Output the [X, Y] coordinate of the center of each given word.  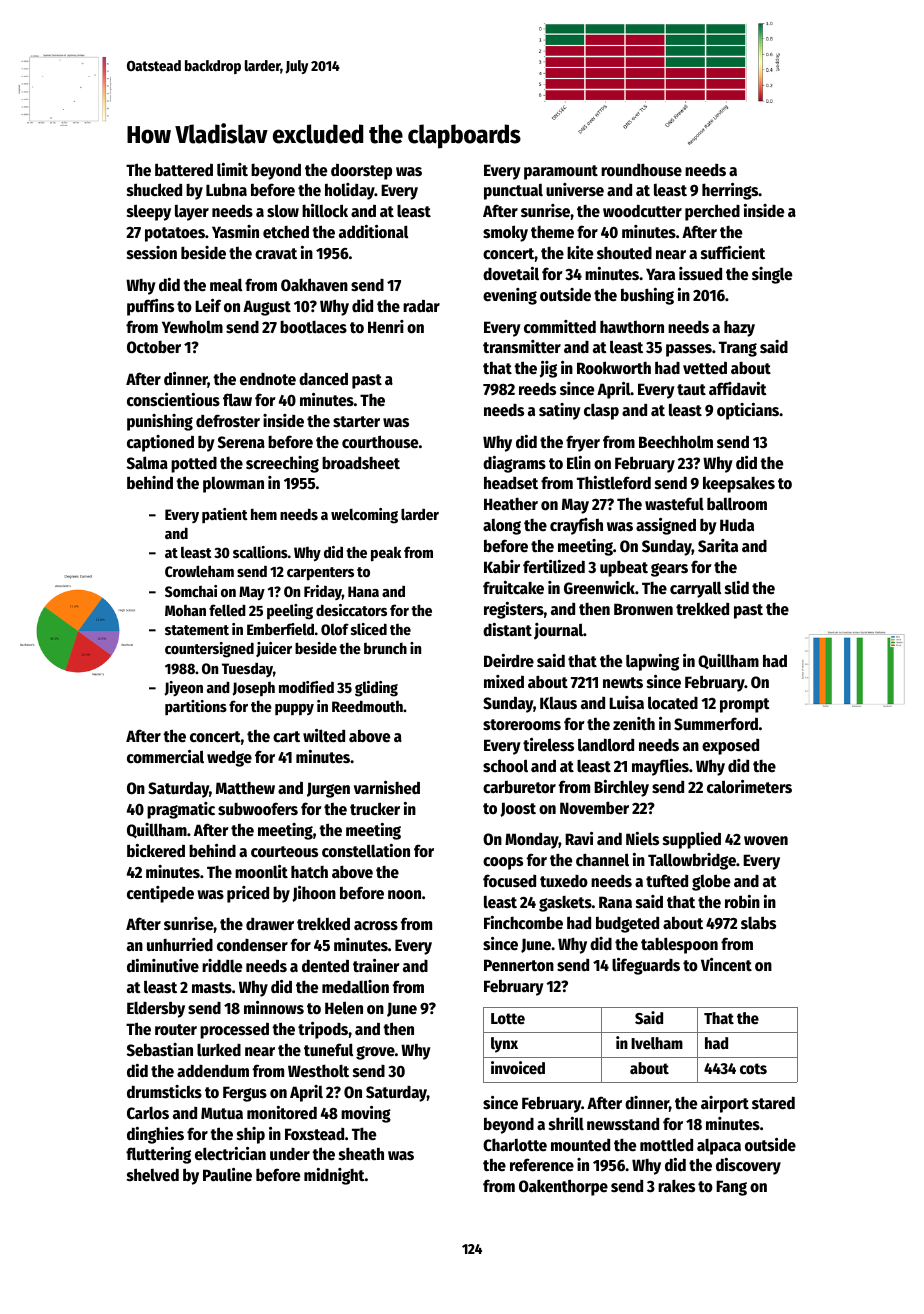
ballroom [737, 504]
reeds [537, 389]
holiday [350, 191]
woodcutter [642, 211]
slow [283, 211]
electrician [230, 1154]
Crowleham [199, 571]
